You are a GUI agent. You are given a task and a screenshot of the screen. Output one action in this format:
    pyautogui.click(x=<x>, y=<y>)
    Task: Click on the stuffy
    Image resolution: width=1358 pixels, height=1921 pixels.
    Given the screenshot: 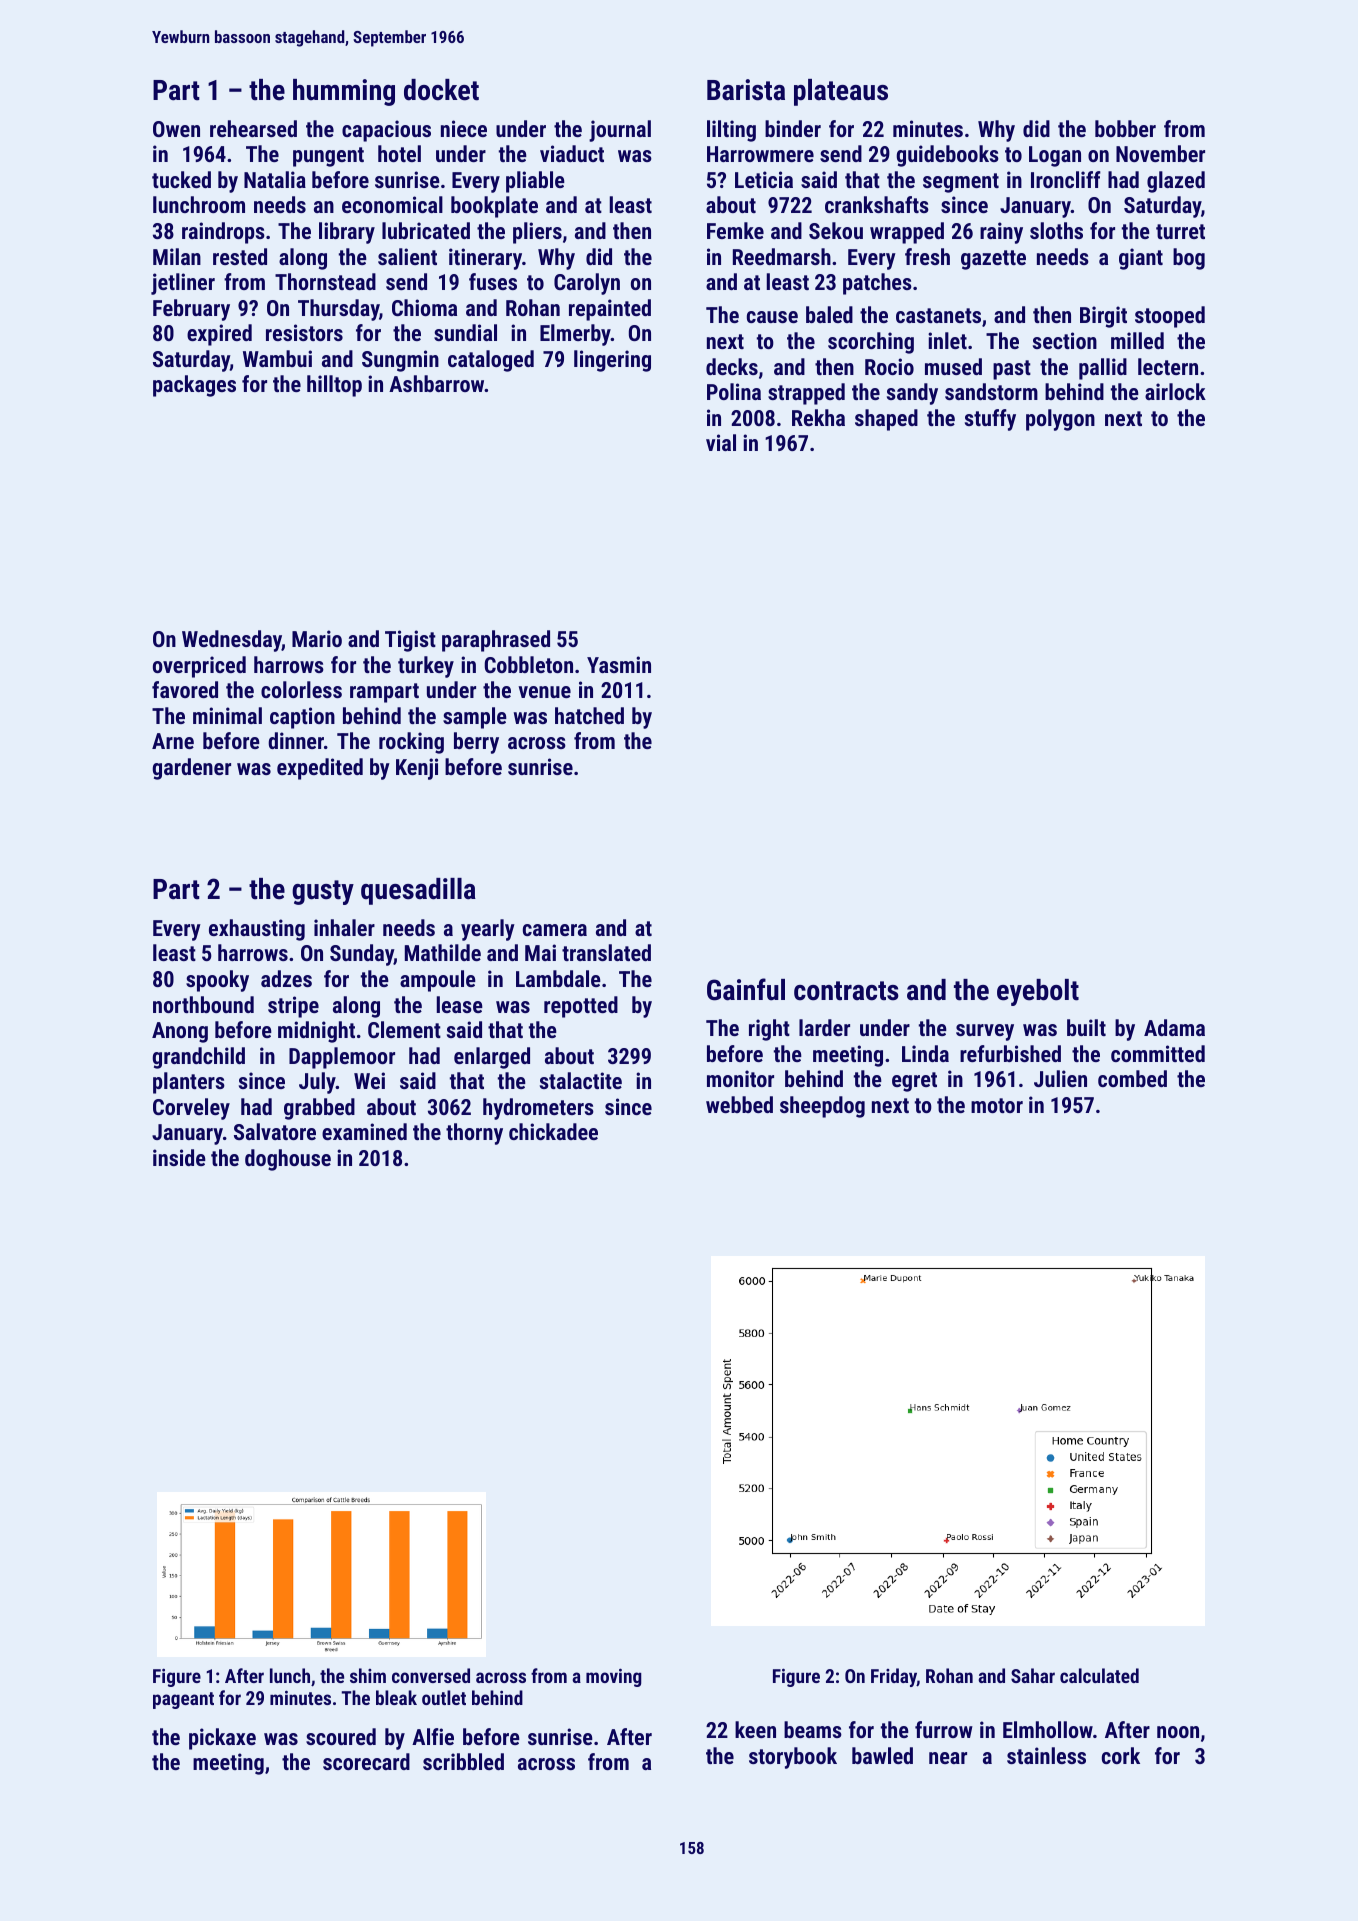 What is the action you would take?
    pyautogui.click(x=990, y=420)
